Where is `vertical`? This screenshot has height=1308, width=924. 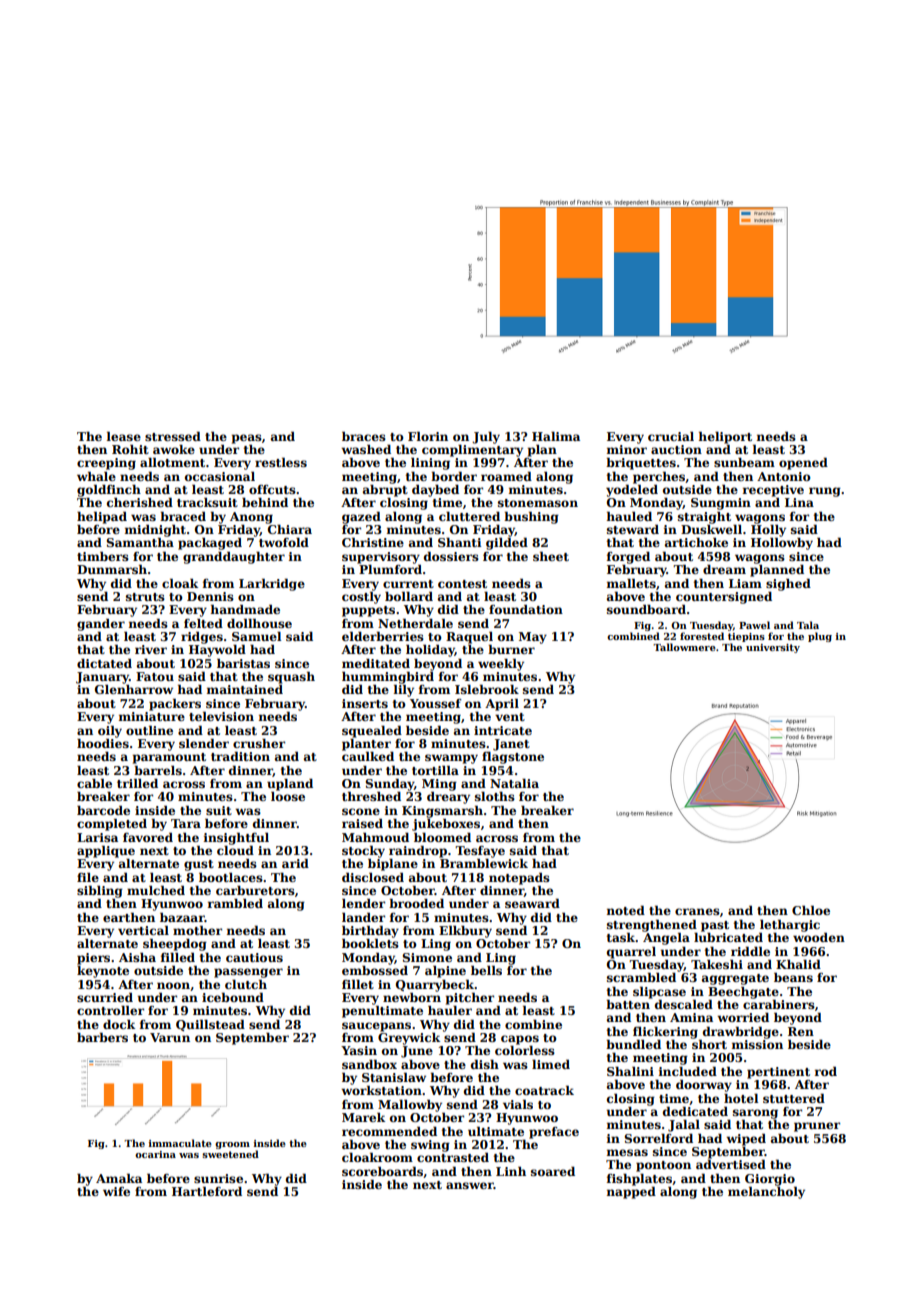
vertical is located at coordinates (143, 930).
